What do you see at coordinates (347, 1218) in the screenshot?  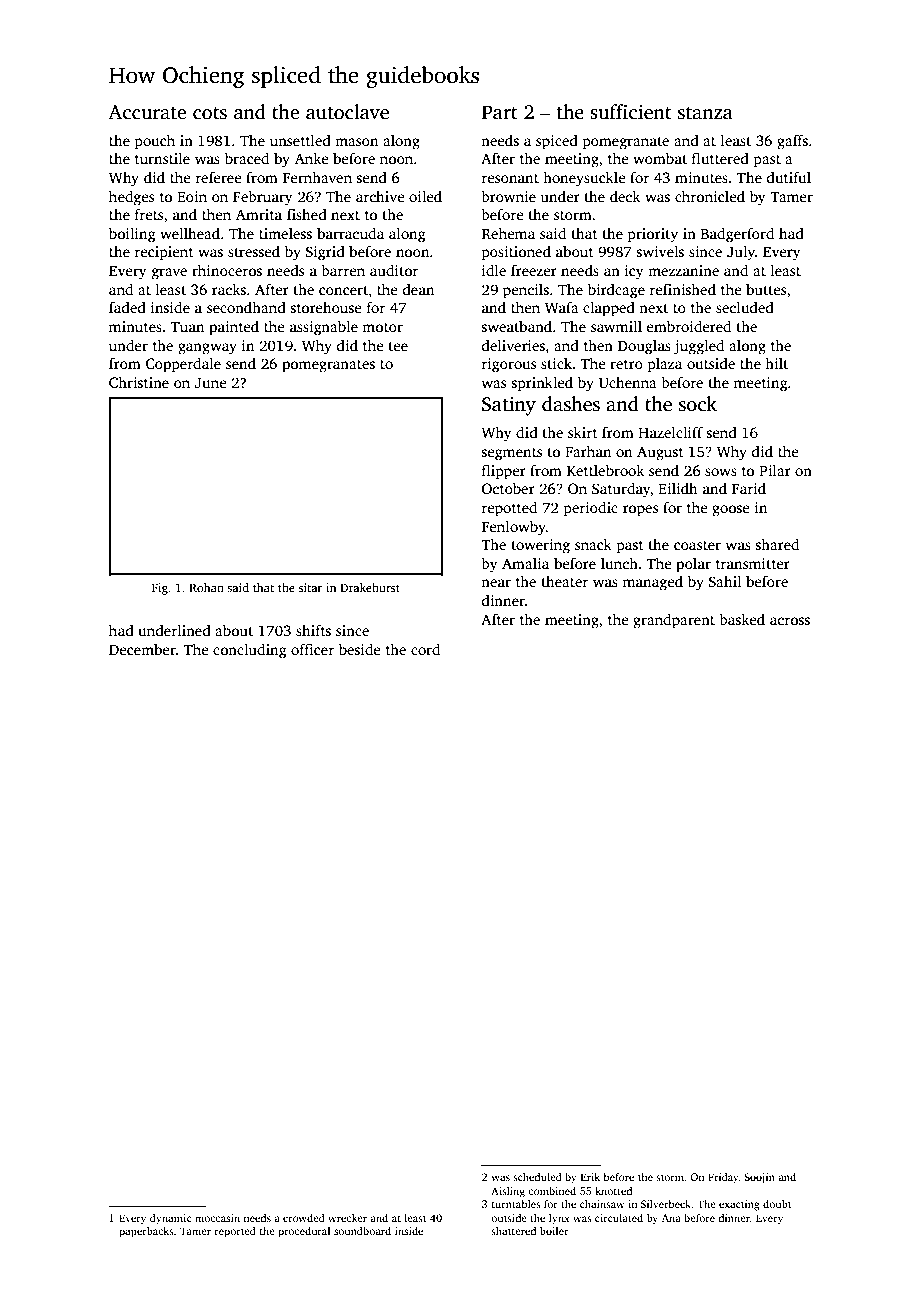 I see `wrecker` at bounding box center [347, 1218].
